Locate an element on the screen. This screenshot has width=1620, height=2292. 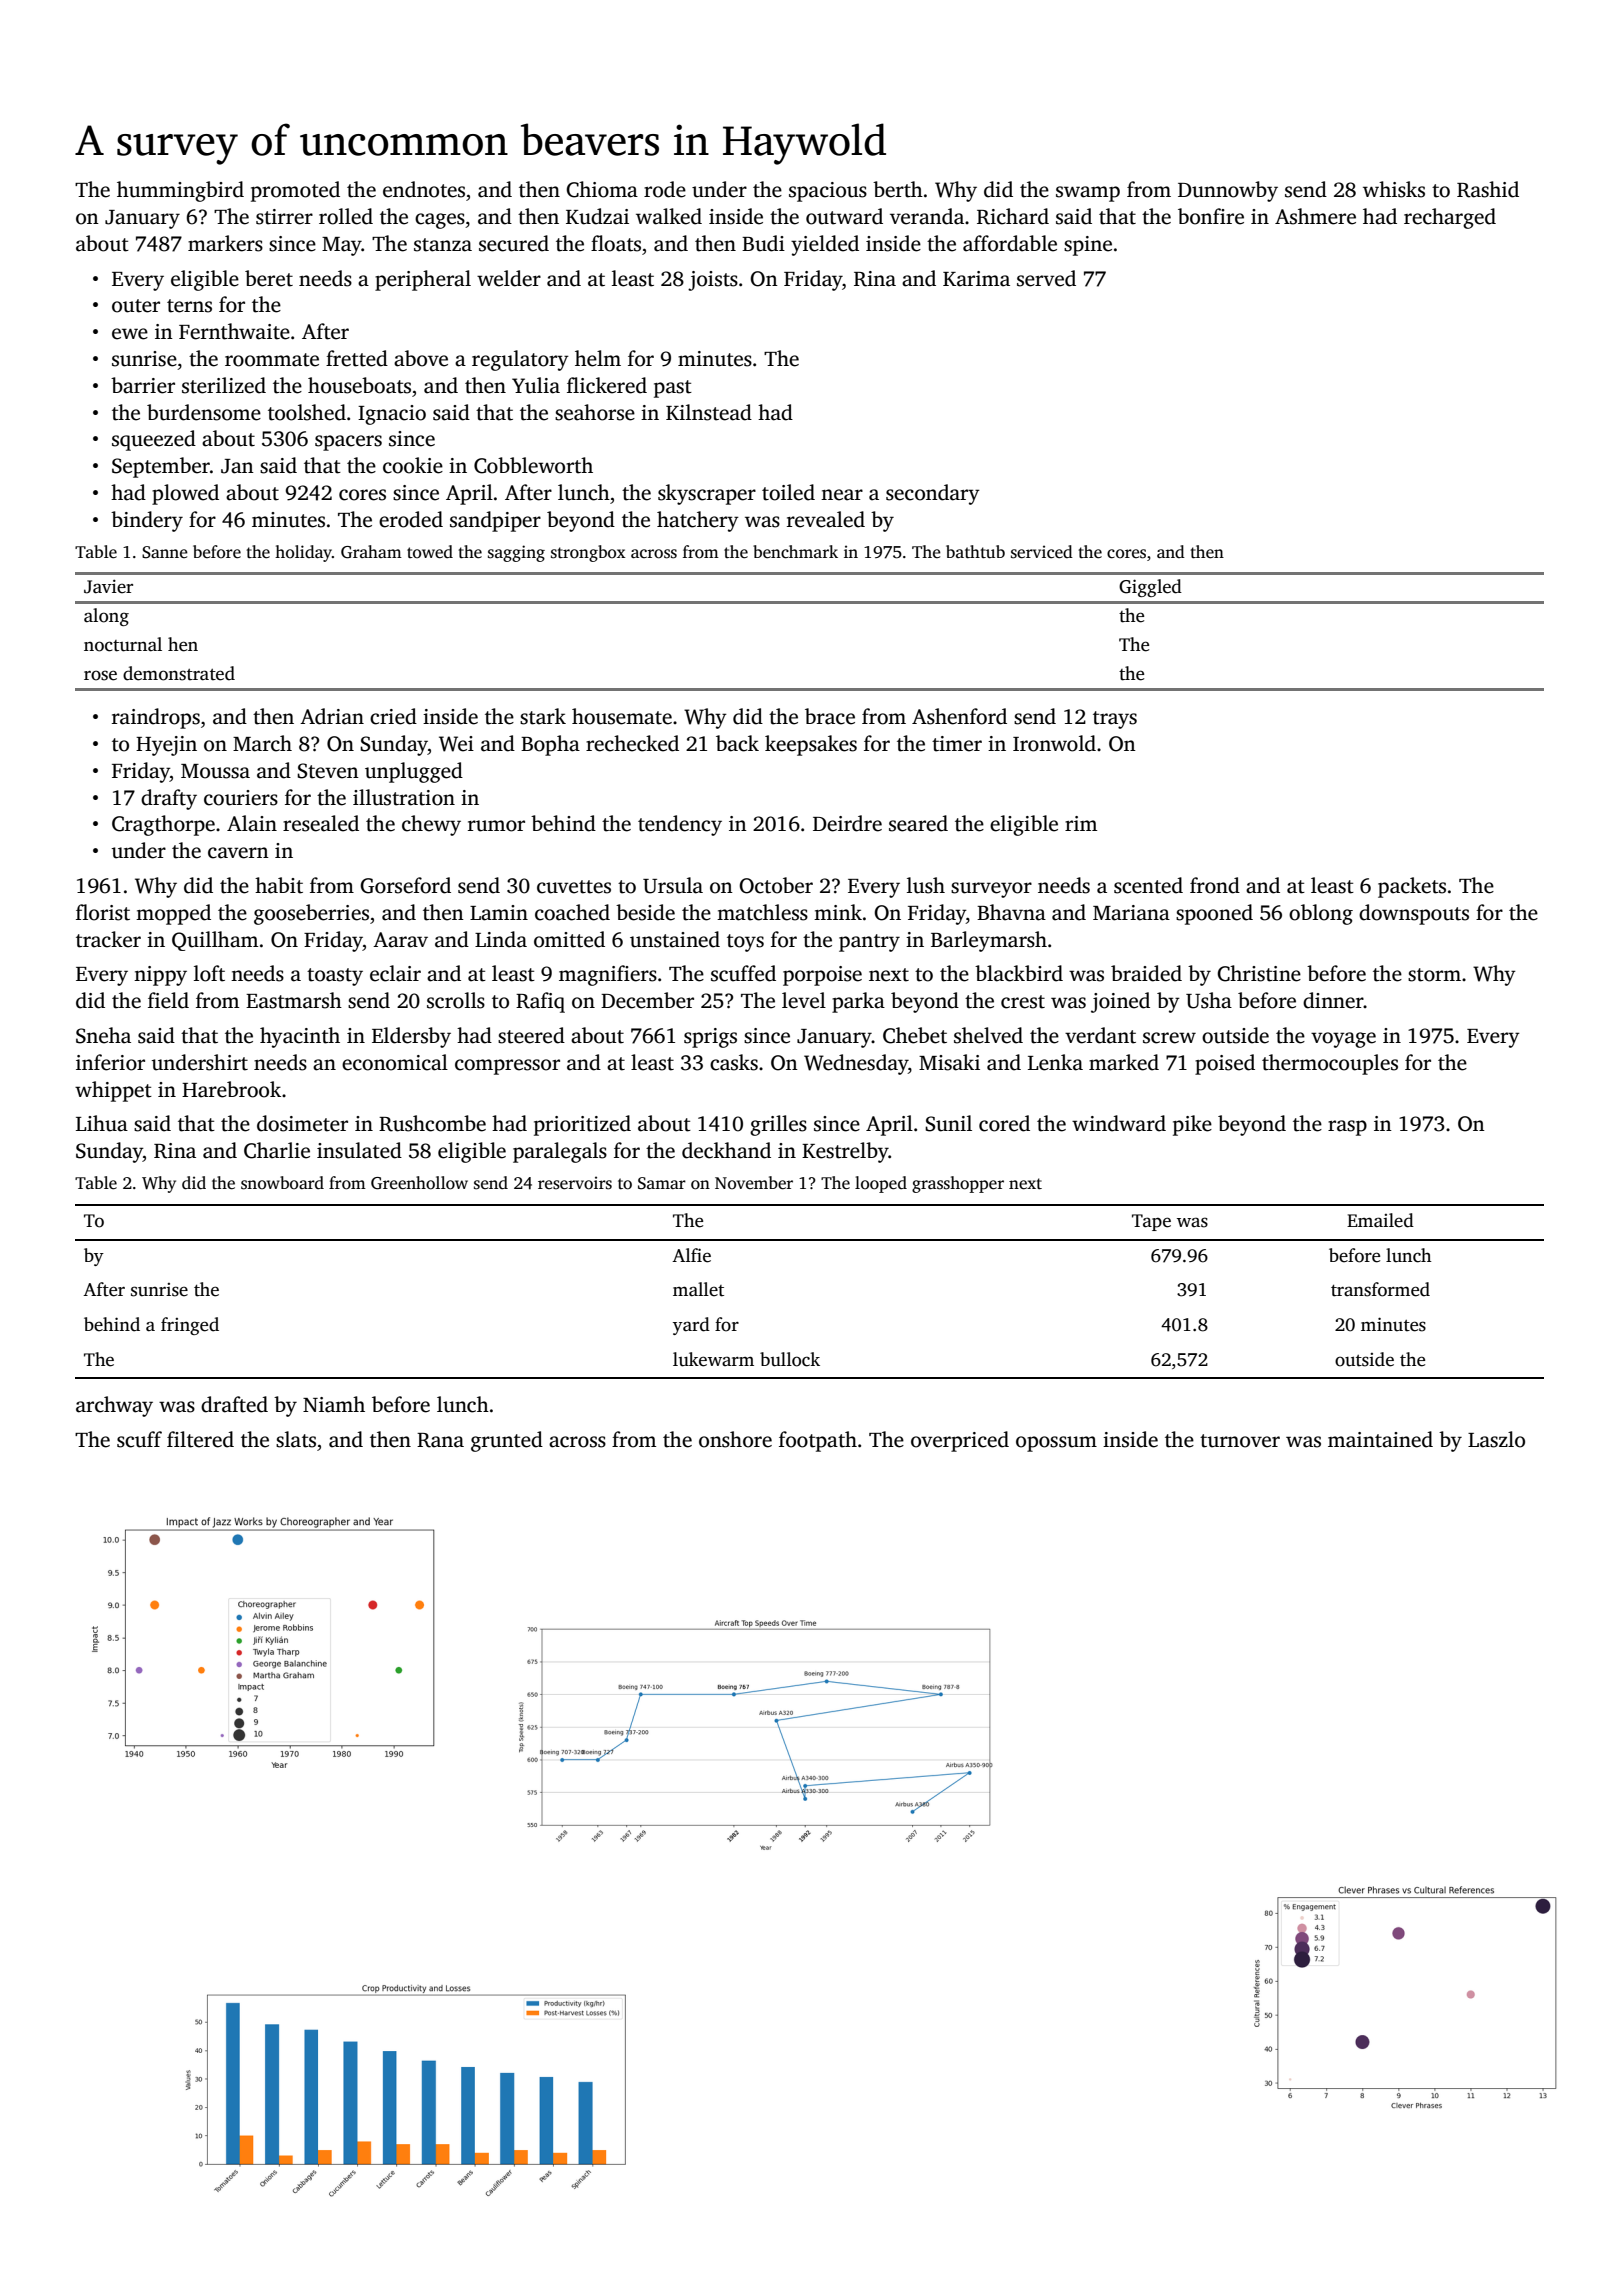
rose is located at coordinates (100, 675).
